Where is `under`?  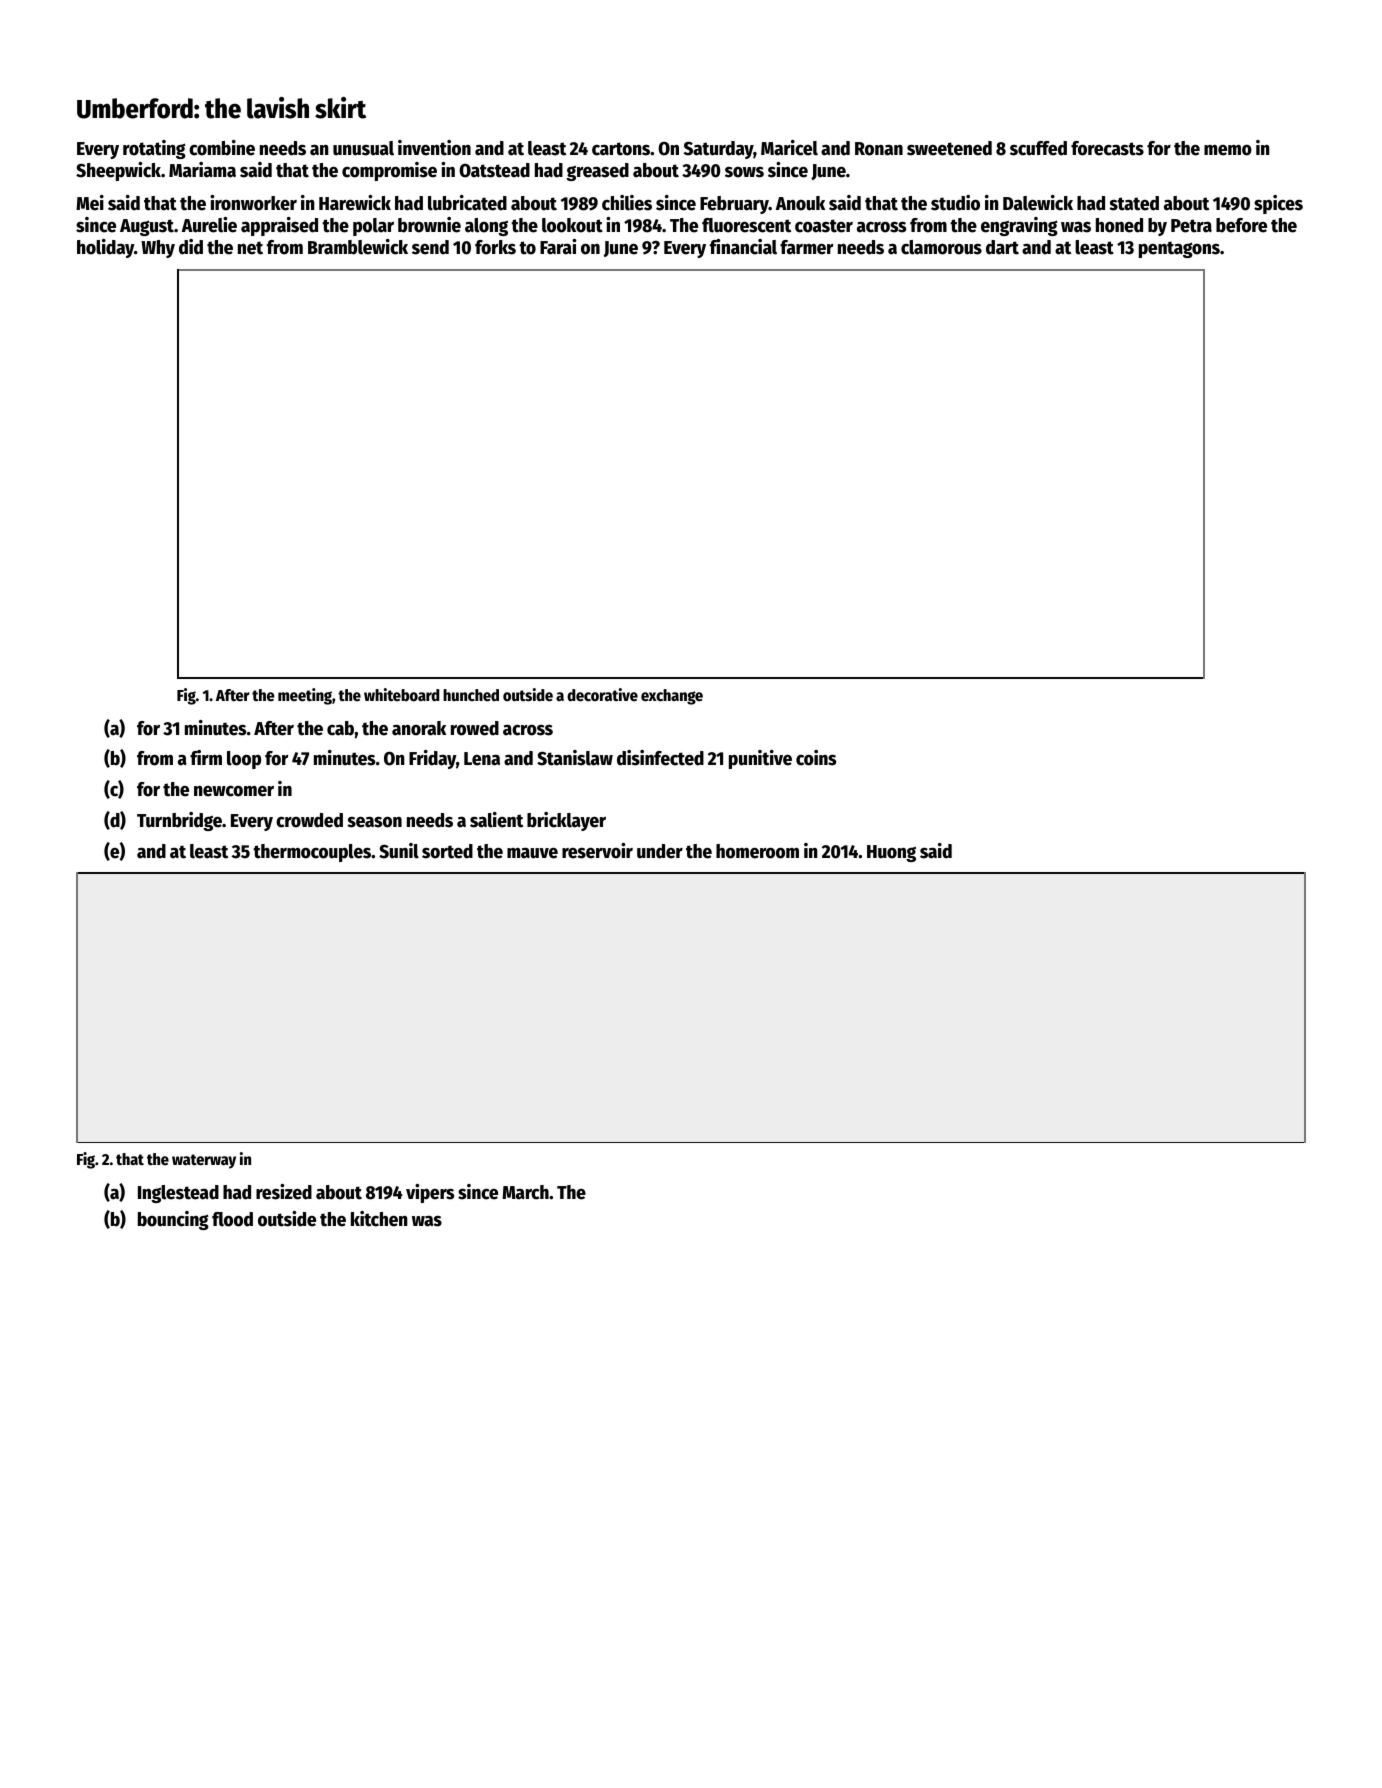 under is located at coordinates (660, 851).
